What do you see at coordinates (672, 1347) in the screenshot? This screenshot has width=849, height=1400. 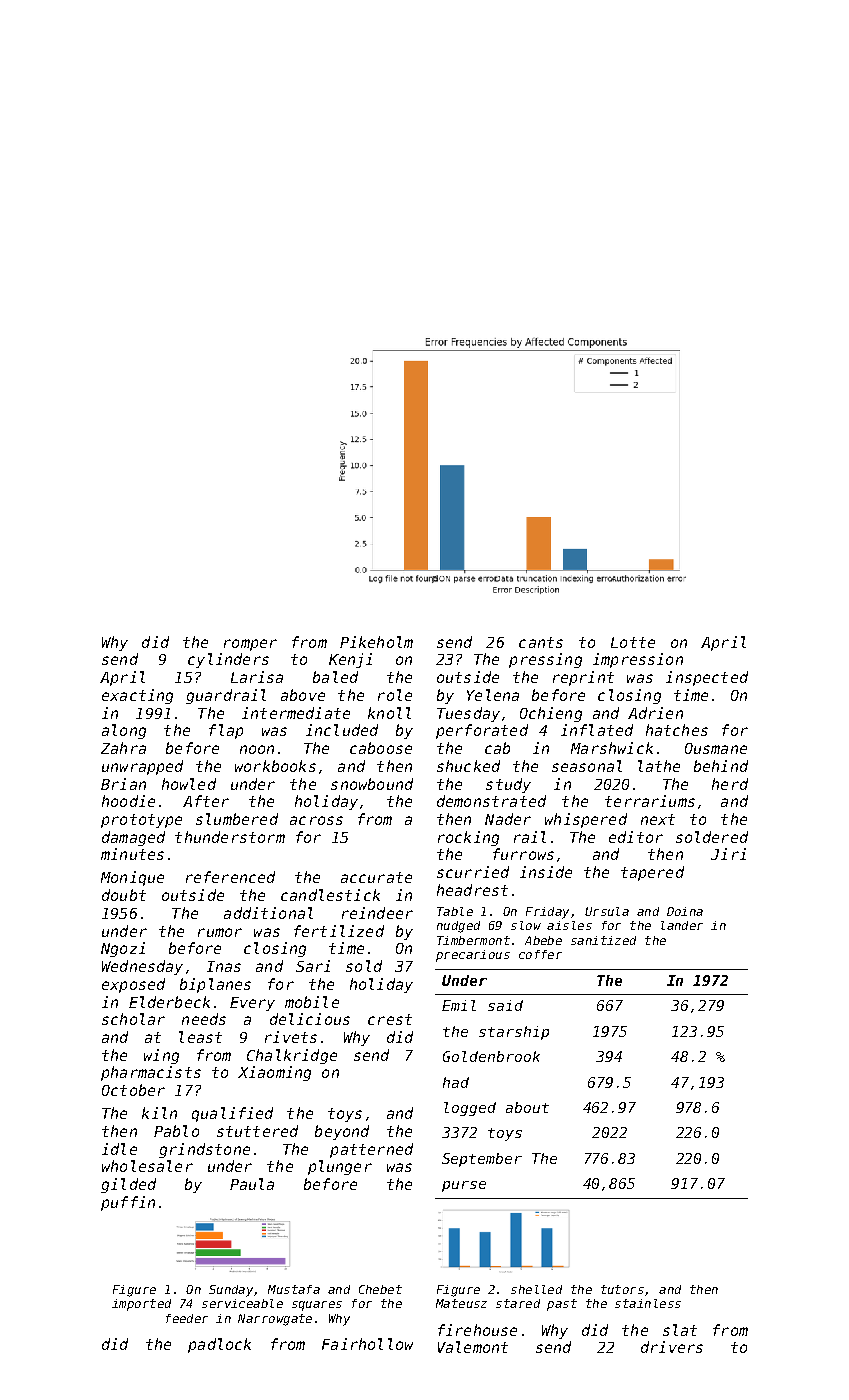 I see `drivers` at bounding box center [672, 1347].
